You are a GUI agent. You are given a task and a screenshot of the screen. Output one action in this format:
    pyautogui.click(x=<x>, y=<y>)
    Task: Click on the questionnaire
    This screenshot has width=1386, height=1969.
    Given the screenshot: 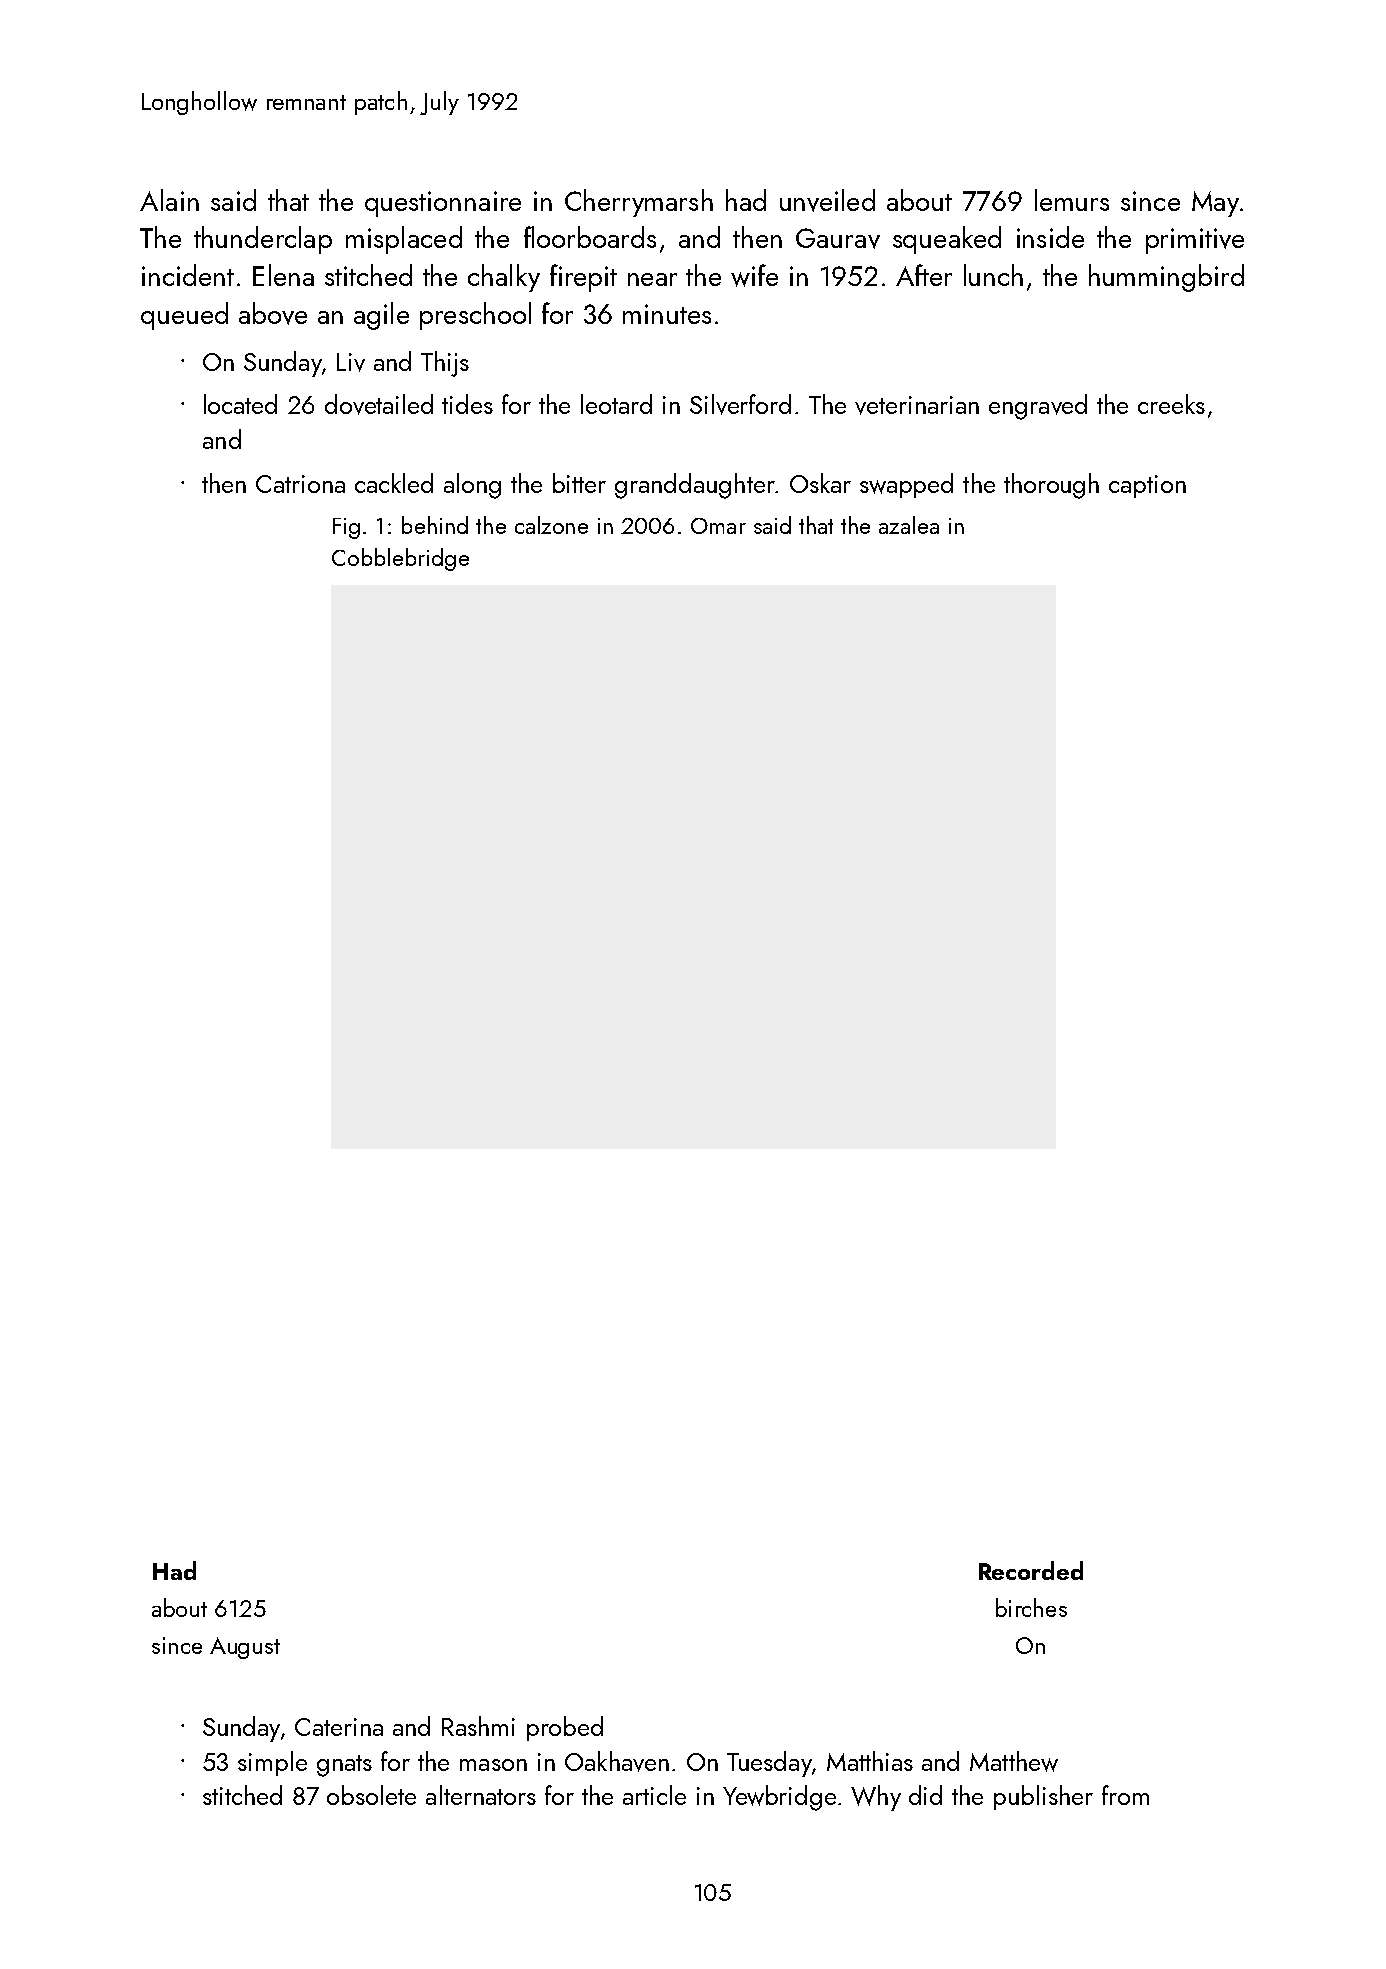 What is the action you would take?
    pyautogui.click(x=443, y=204)
